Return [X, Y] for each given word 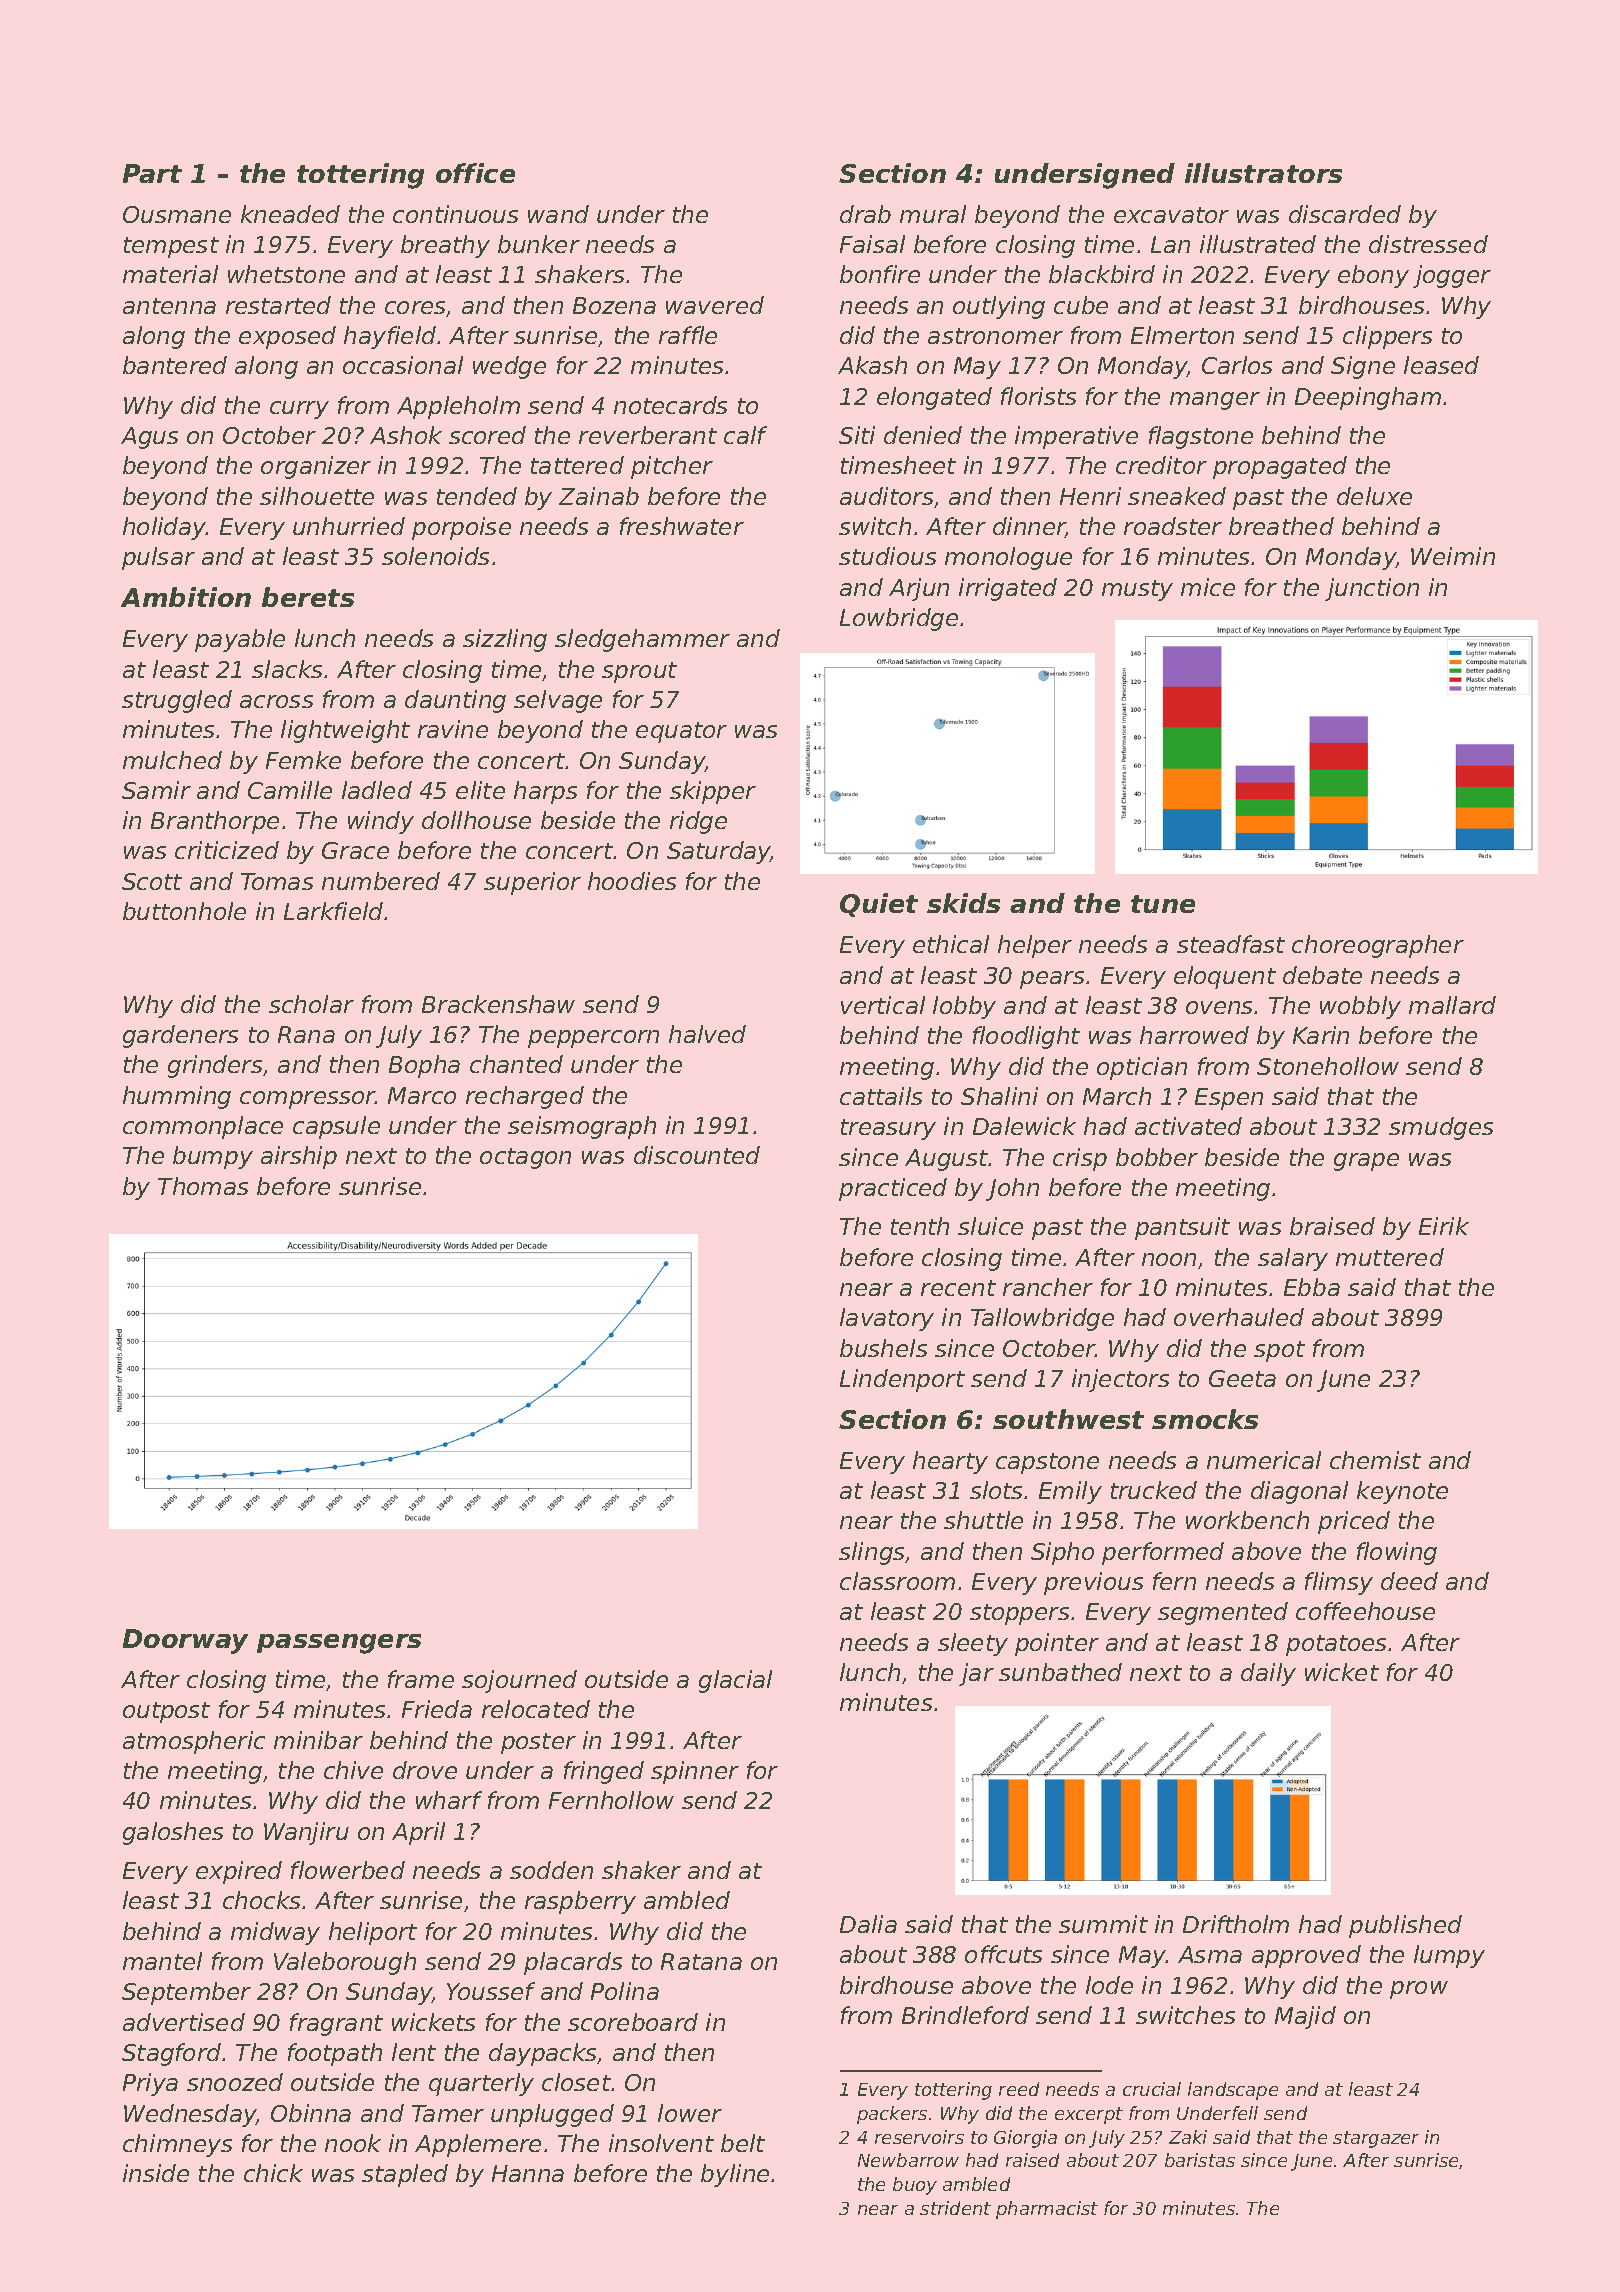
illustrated [1258, 244]
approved [1306, 1956]
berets [308, 597]
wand [558, 214]
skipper [713, 792]
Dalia [868, 1924]
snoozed [235, 2082]
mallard [1452, 1005]
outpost [166, 1712]
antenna [169, 306]
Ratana [701, 1961]
